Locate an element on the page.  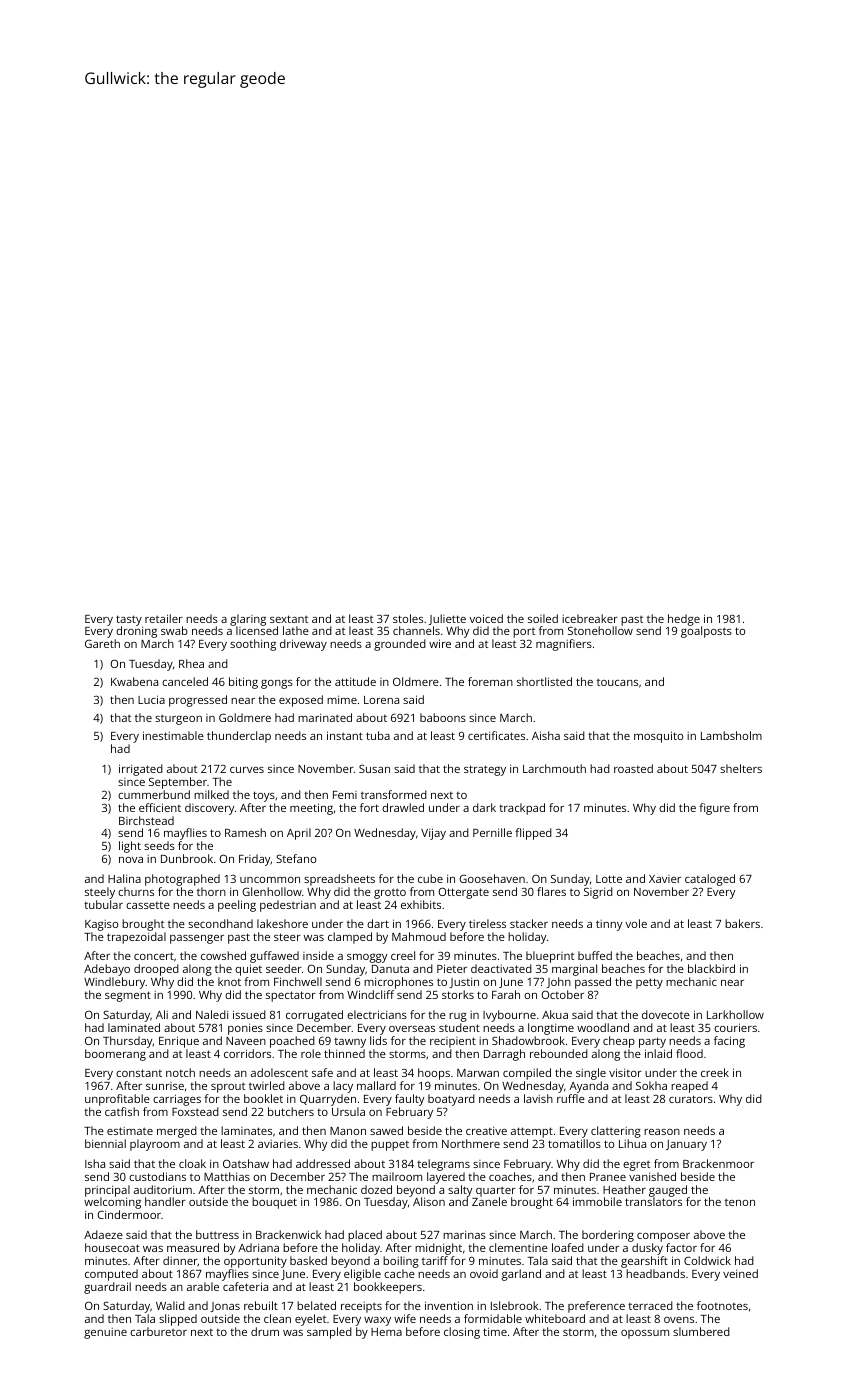
closing is located at coordinates (462, 1333).
